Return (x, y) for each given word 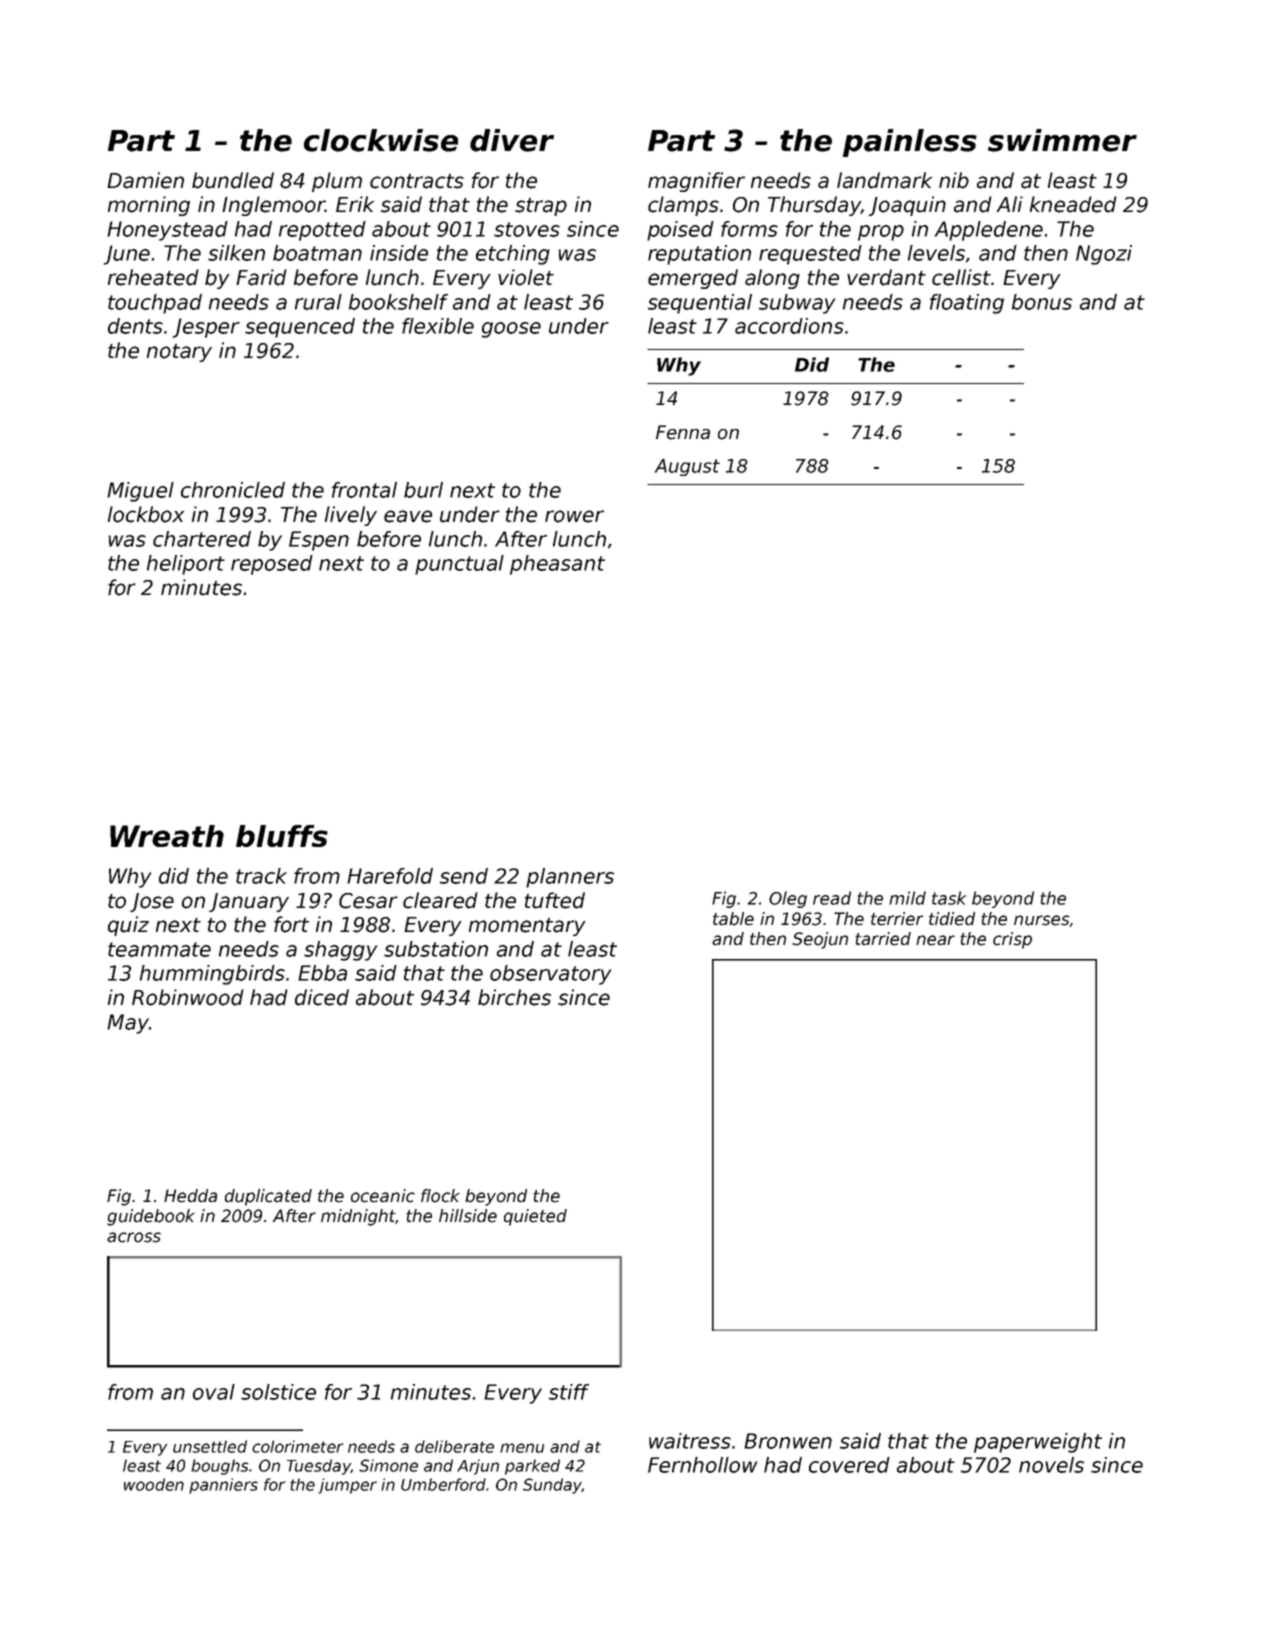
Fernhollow (702, 1465)
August (687, 467)
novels (1051, 1465)
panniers (223, 1486)
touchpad (155, 304)
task (949, 898)
